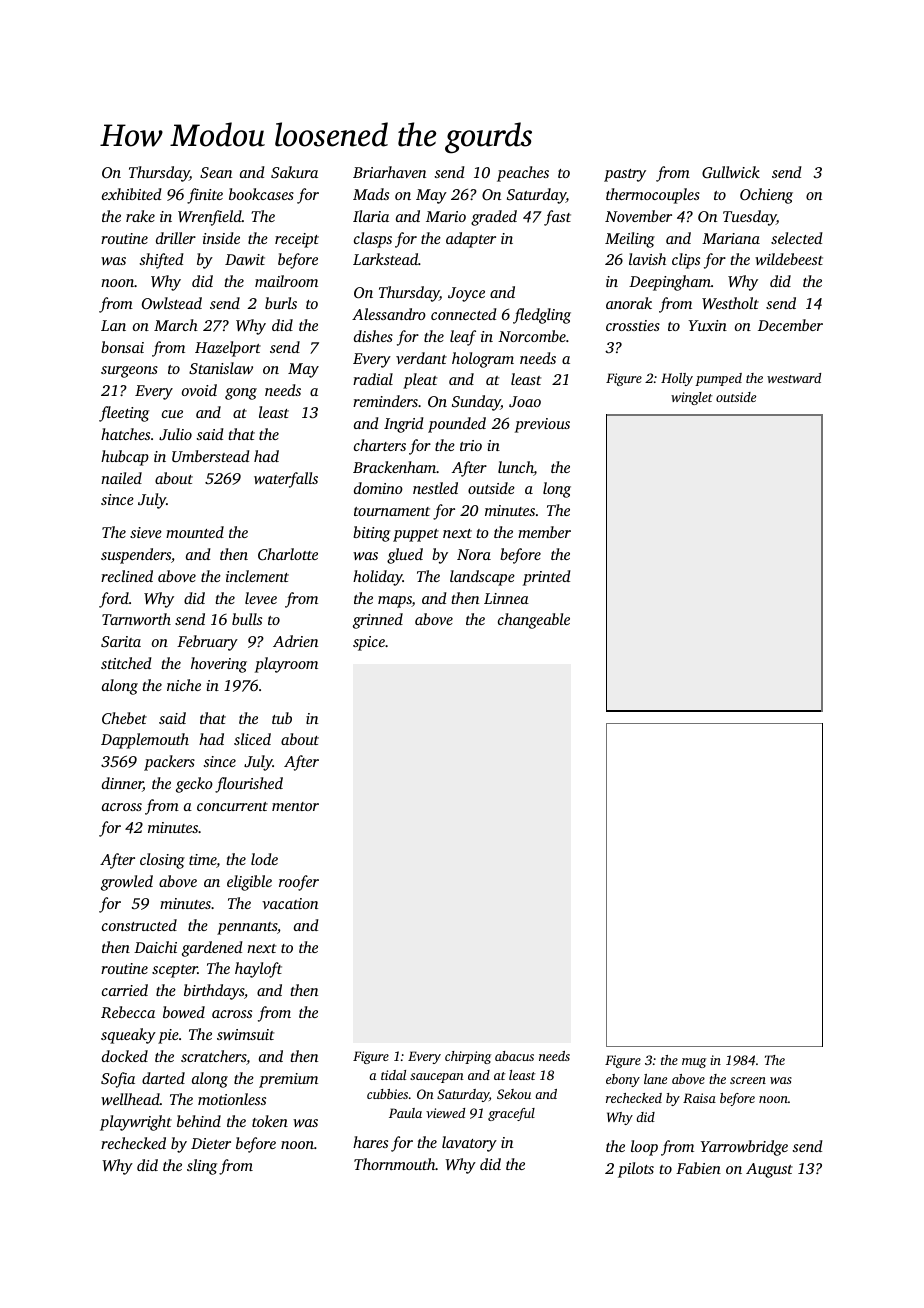 The height and width of the screenshot is (1308, 924). I want to click on vacation, so click(290, 903).
